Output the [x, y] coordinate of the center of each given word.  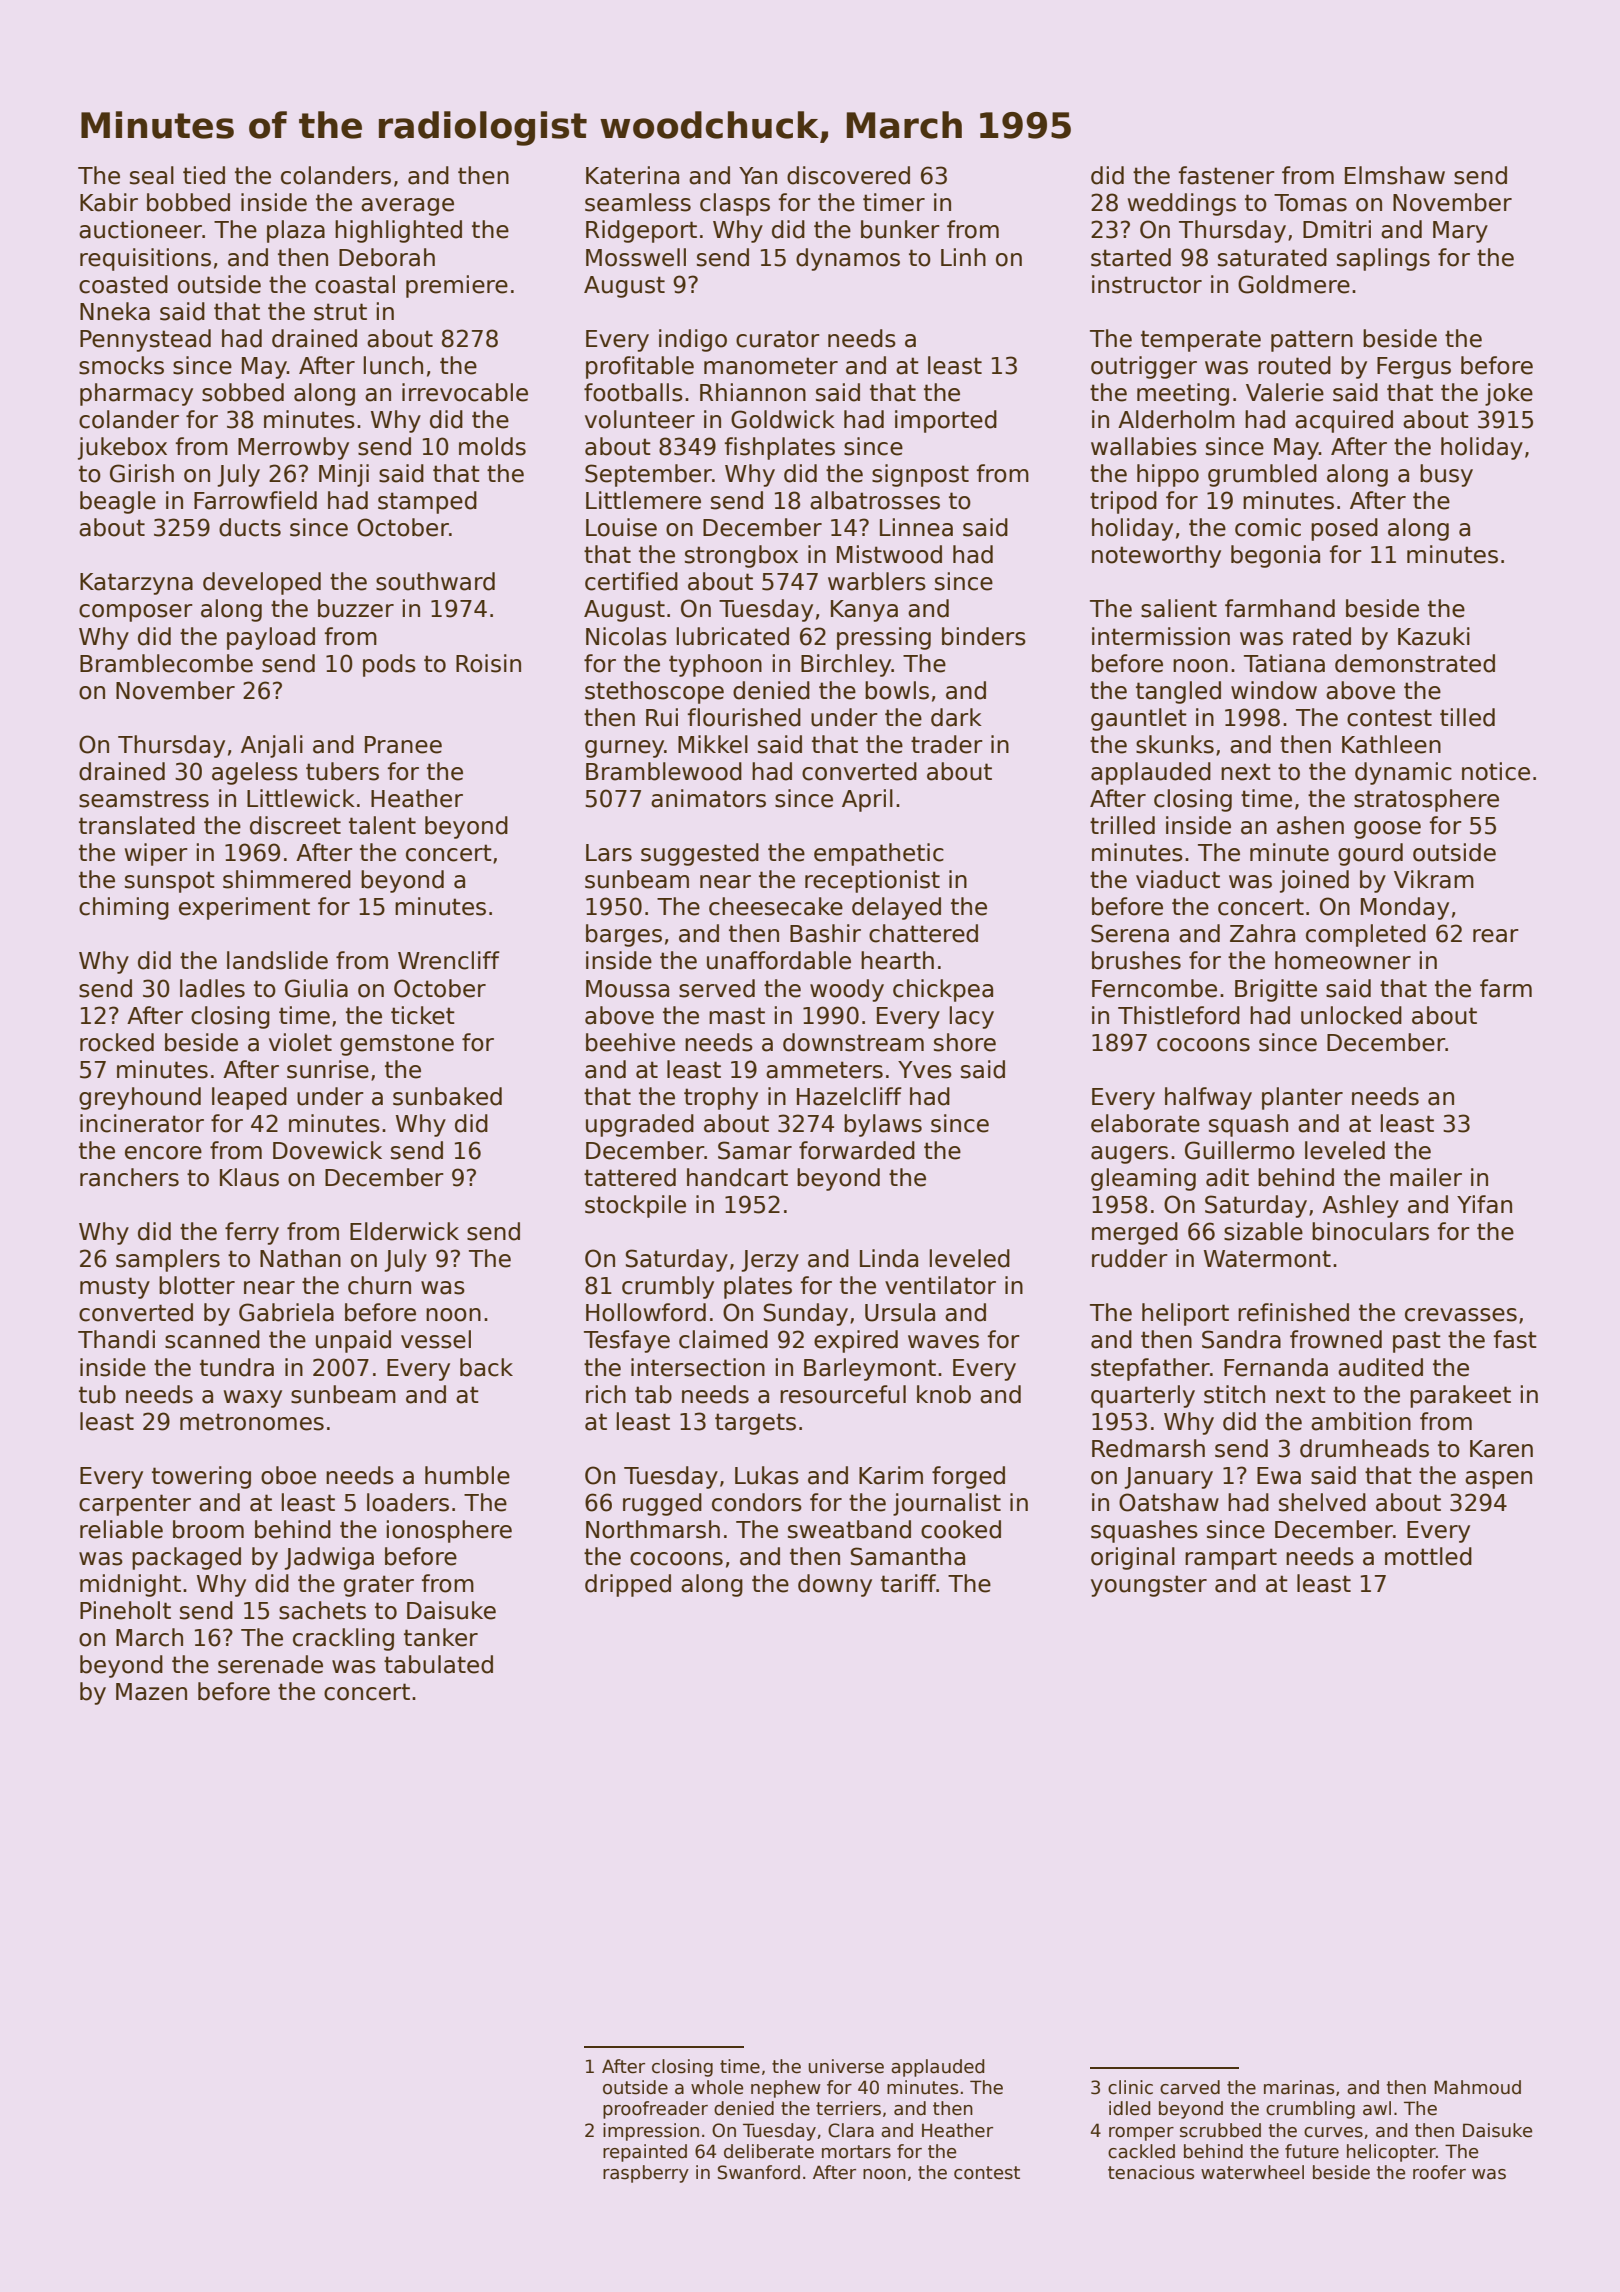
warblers [877, 581]
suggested [700, 854]
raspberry [646, 2174]
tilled [1467, 717]
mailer [1426, 1177]
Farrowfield [255, 500]
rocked [117, 1042]
